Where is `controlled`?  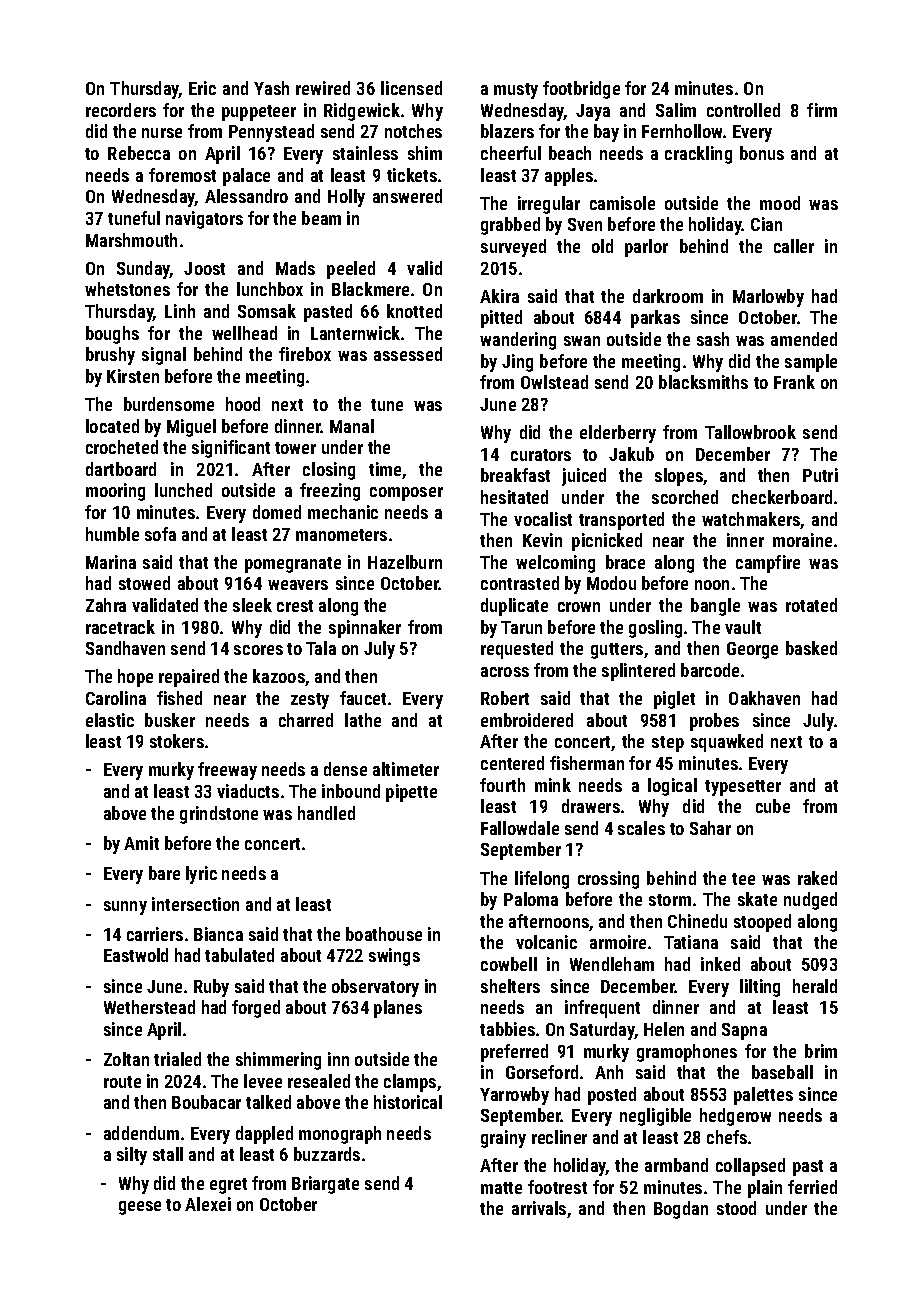
controlled is located at coordinates (743, 110).
